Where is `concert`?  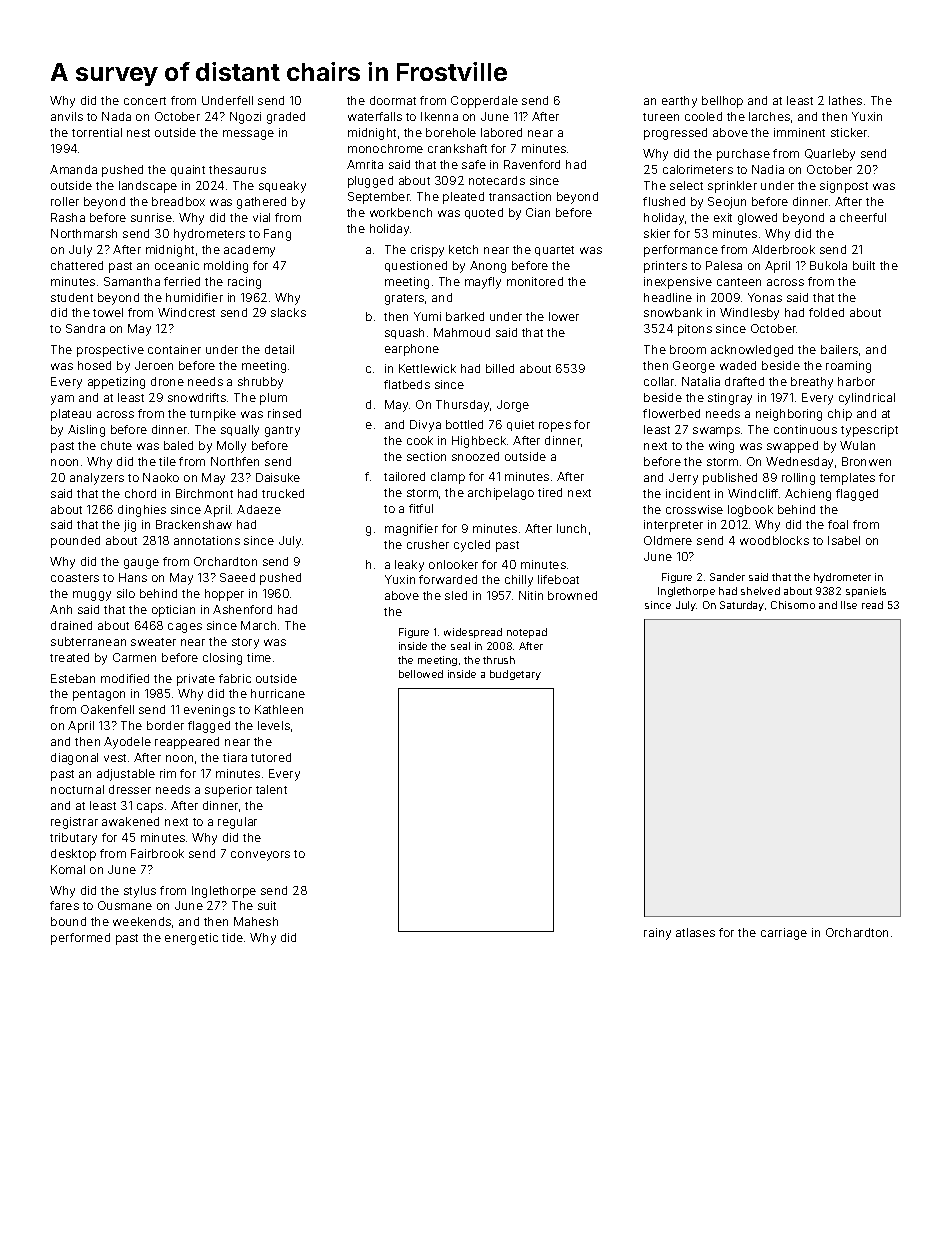 concert is located at coordinates (145, 101).
